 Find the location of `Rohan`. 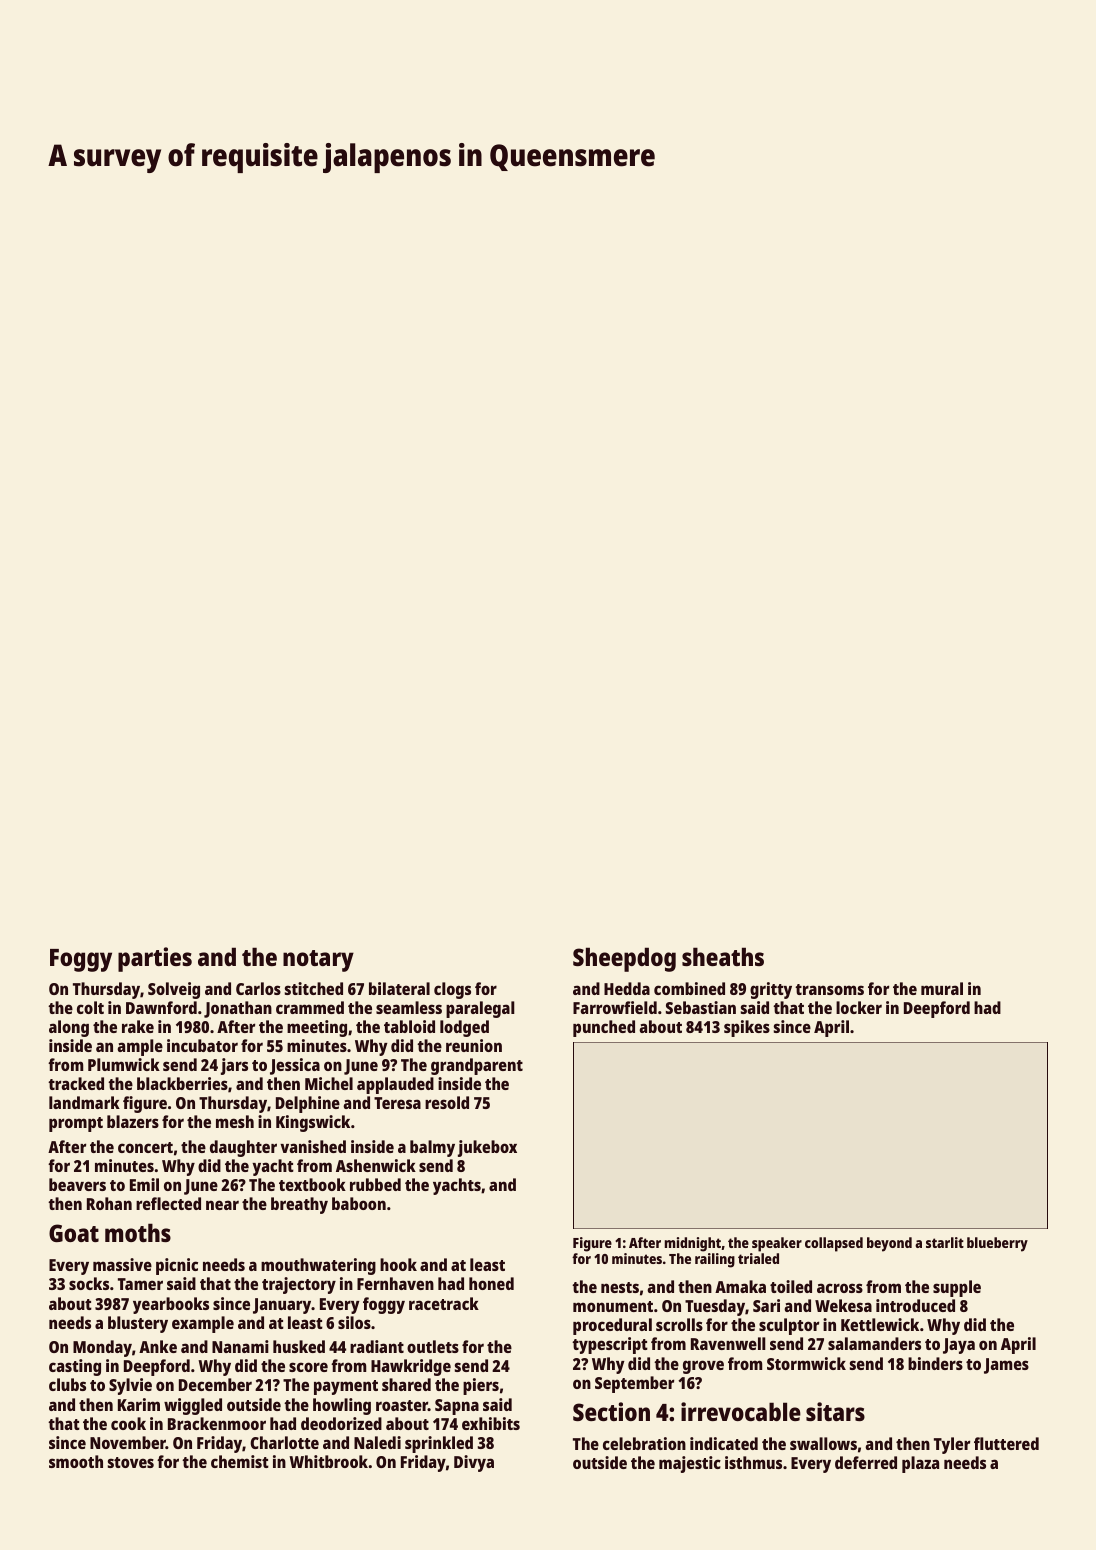

Rohan is located at coordinates (109, 1203).
